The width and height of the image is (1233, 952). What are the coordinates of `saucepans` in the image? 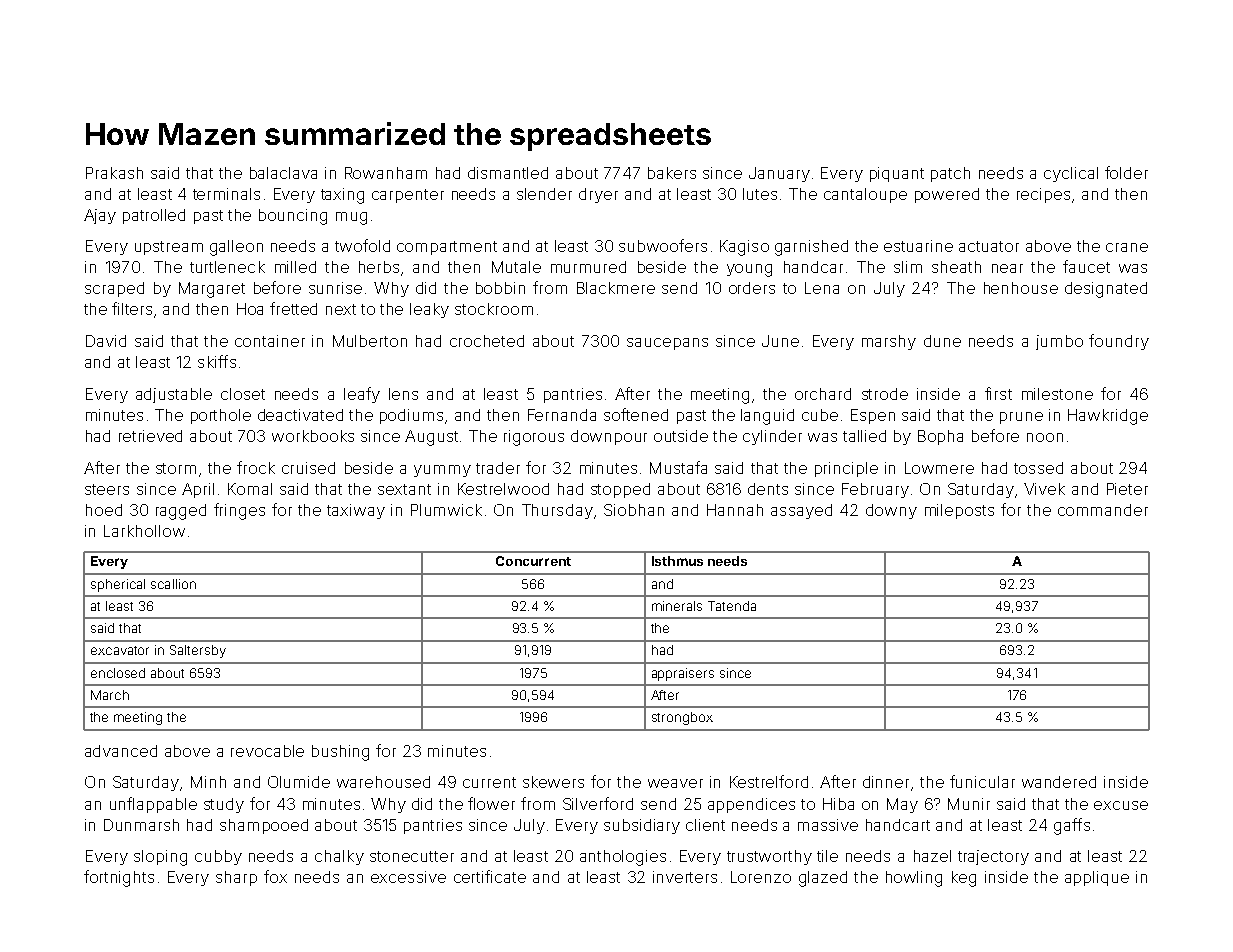 It's located at (667, 344).
